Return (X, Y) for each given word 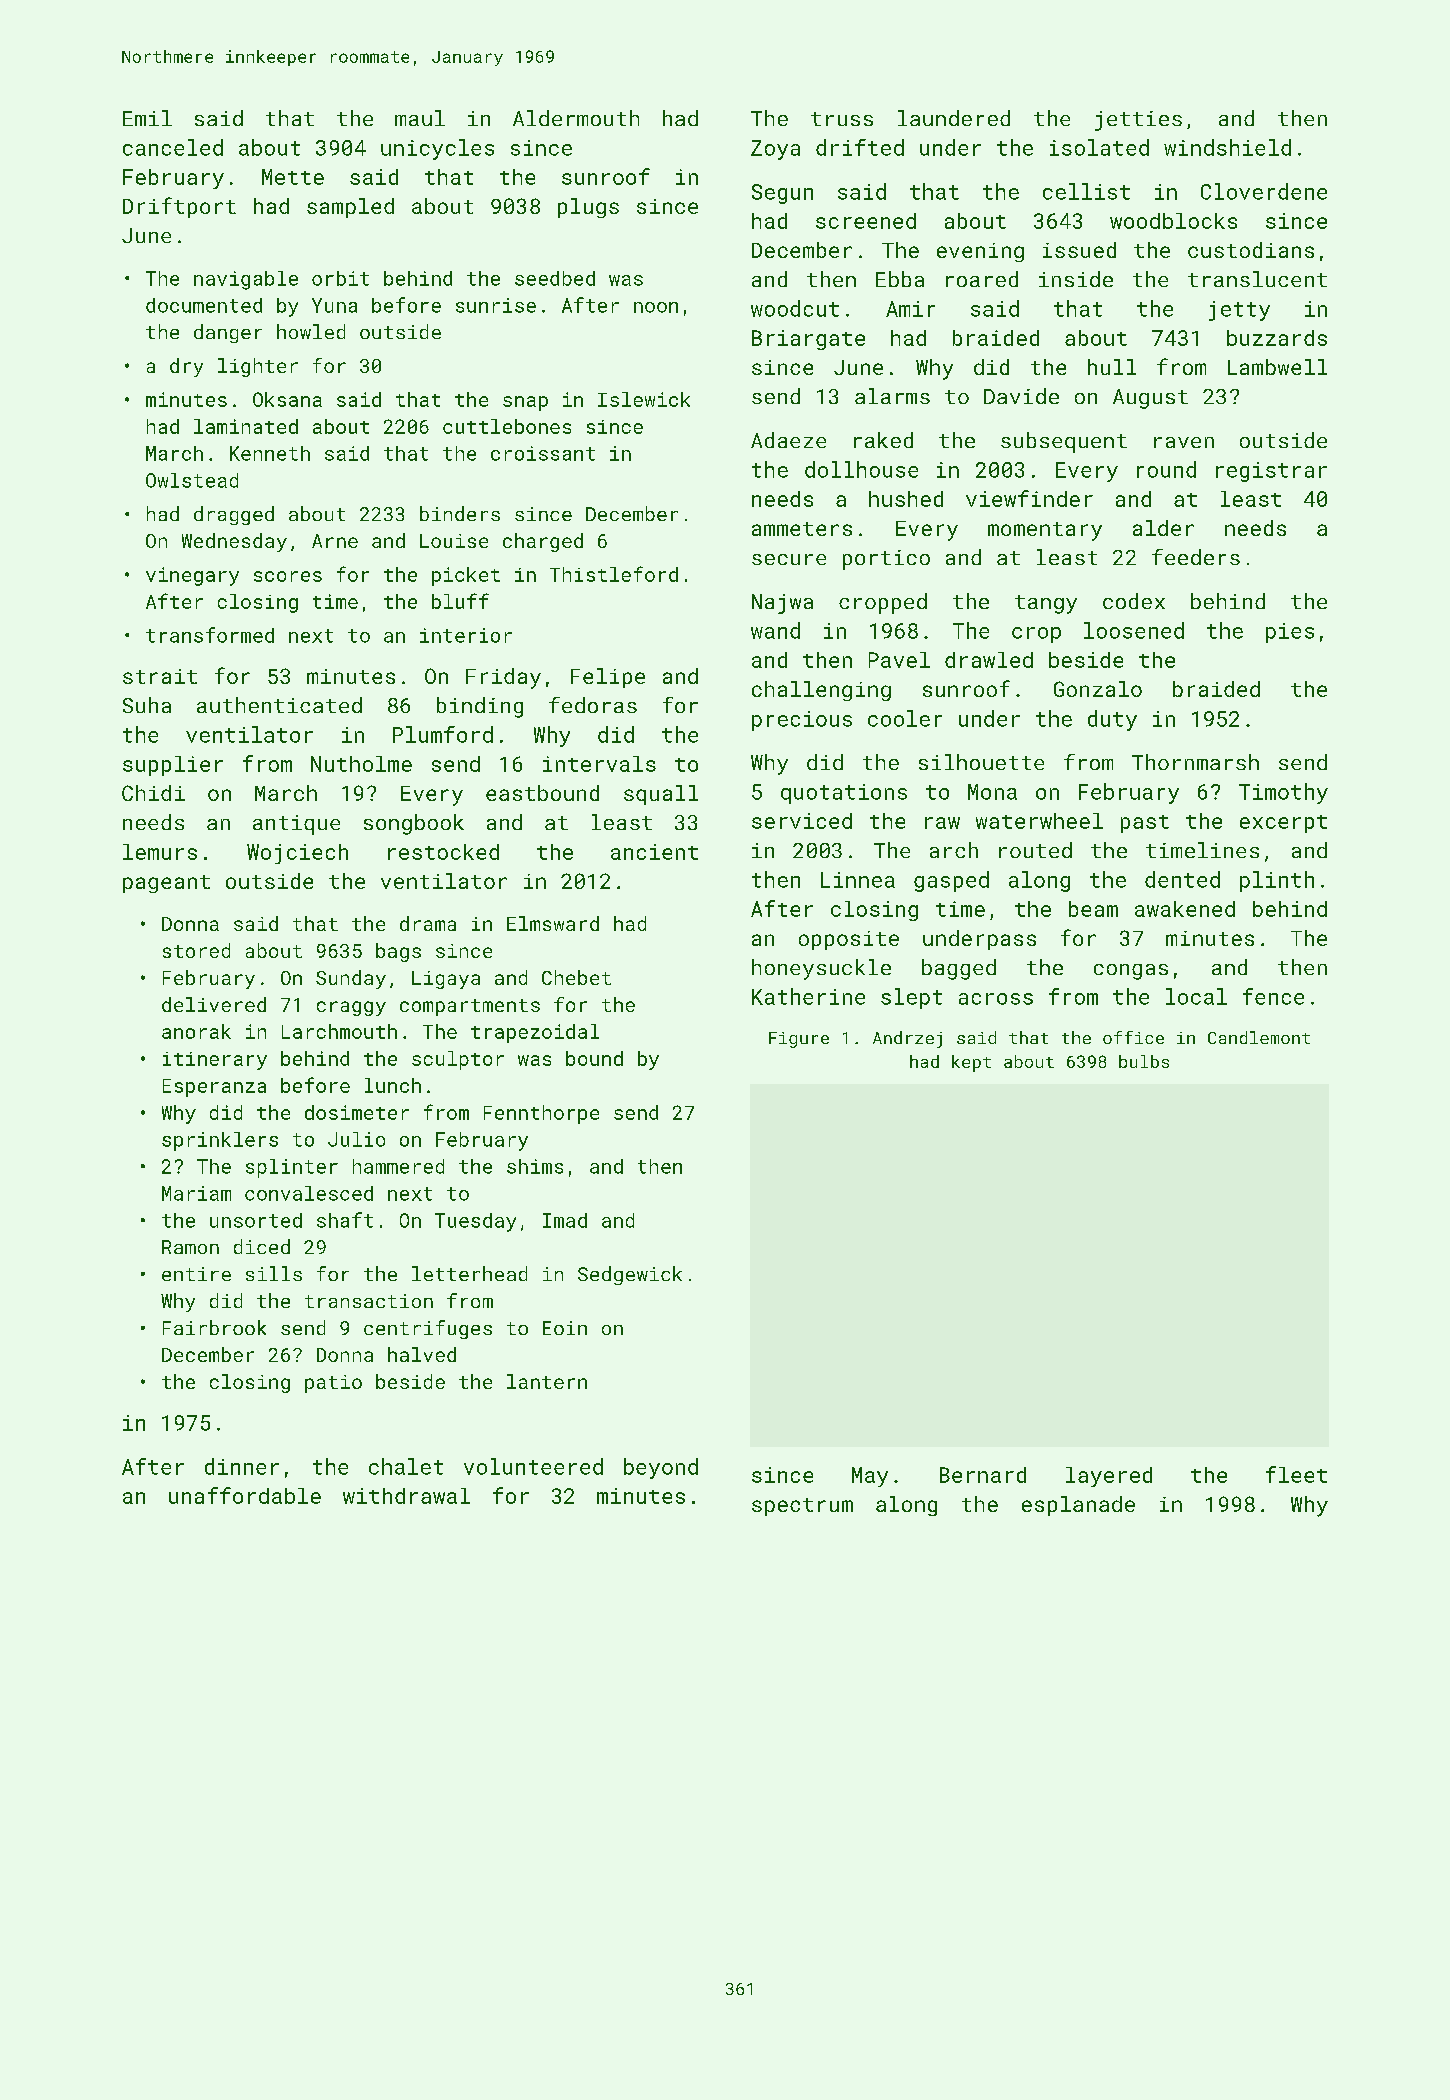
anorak (196, 1031)
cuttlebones (507, 426)
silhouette (981, 762)
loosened (1134, 630)
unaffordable (245, 1495)
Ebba (900, 279)
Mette (293, 177)
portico (886, 560)
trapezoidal (535, 1033)
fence (1273, 996)
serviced (802, 821)
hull (1112, 367)
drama (428, 923)
